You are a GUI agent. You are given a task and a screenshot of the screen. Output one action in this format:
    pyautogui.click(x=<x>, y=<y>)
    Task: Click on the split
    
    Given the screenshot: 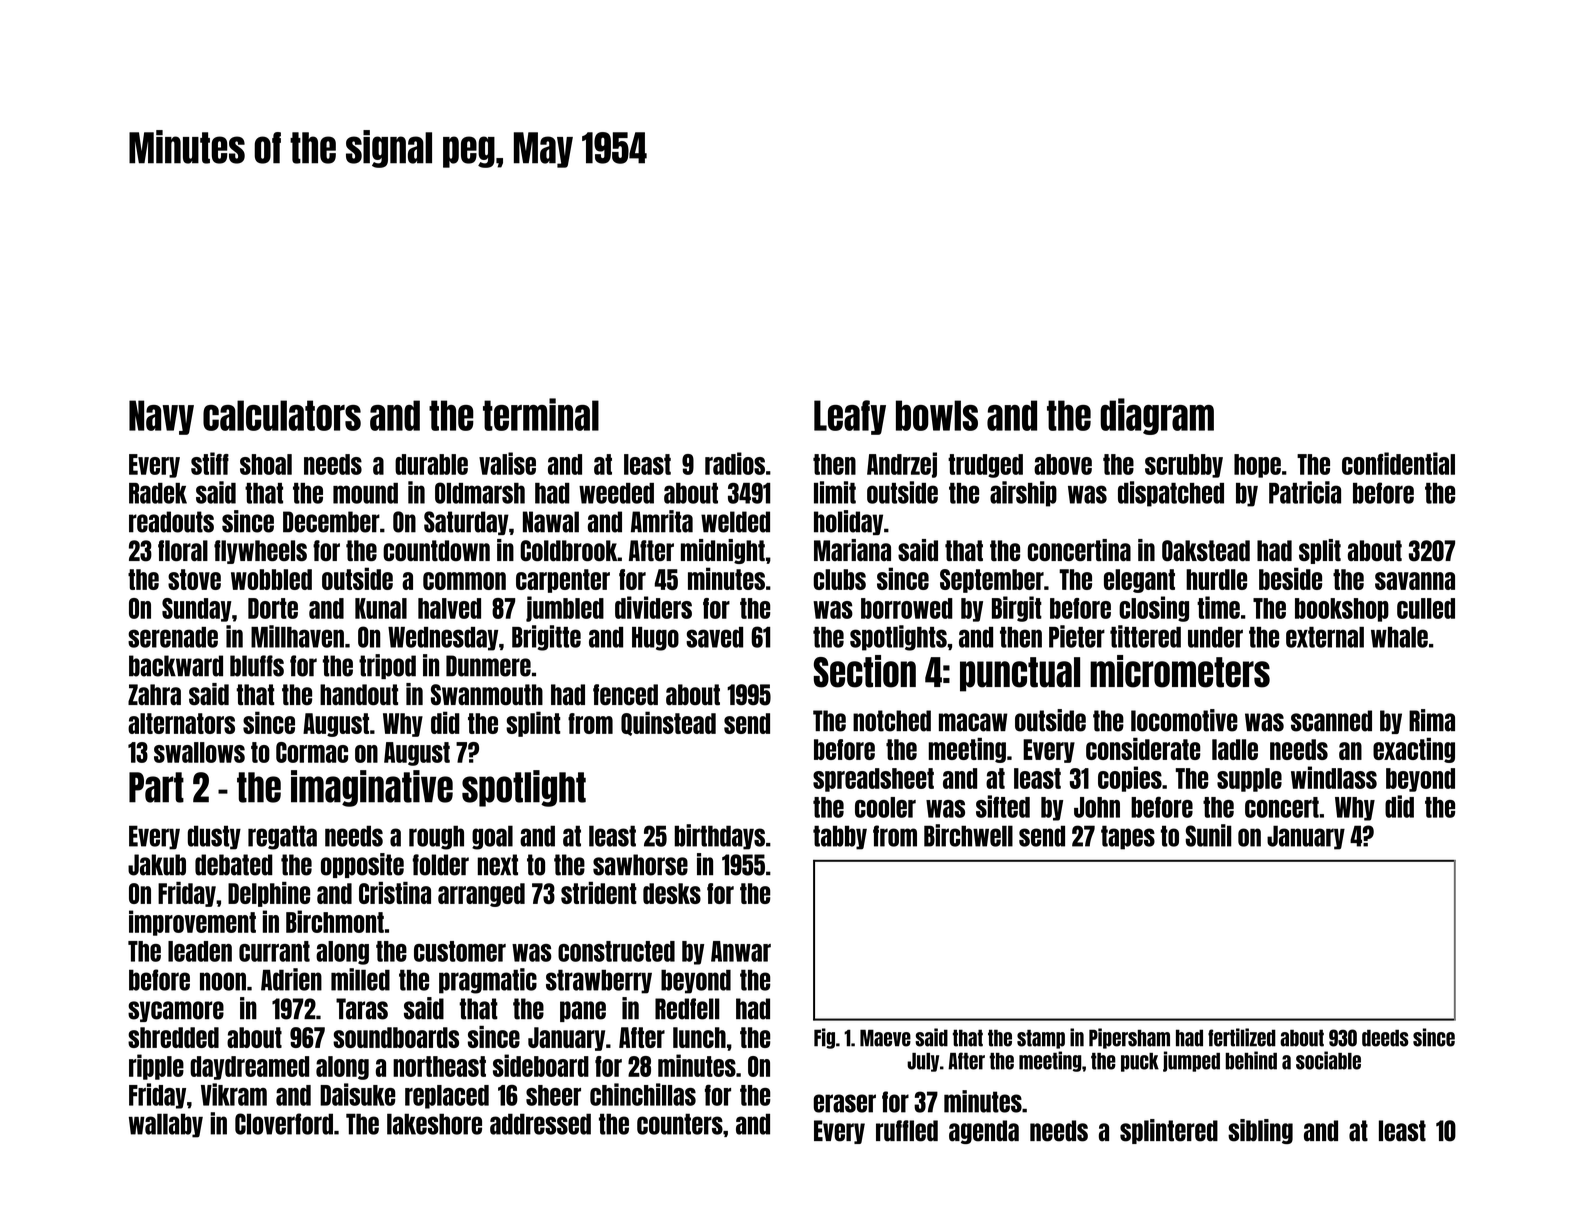 What is the action you would take?
    pyautogui.click(x=1320, y=551)
